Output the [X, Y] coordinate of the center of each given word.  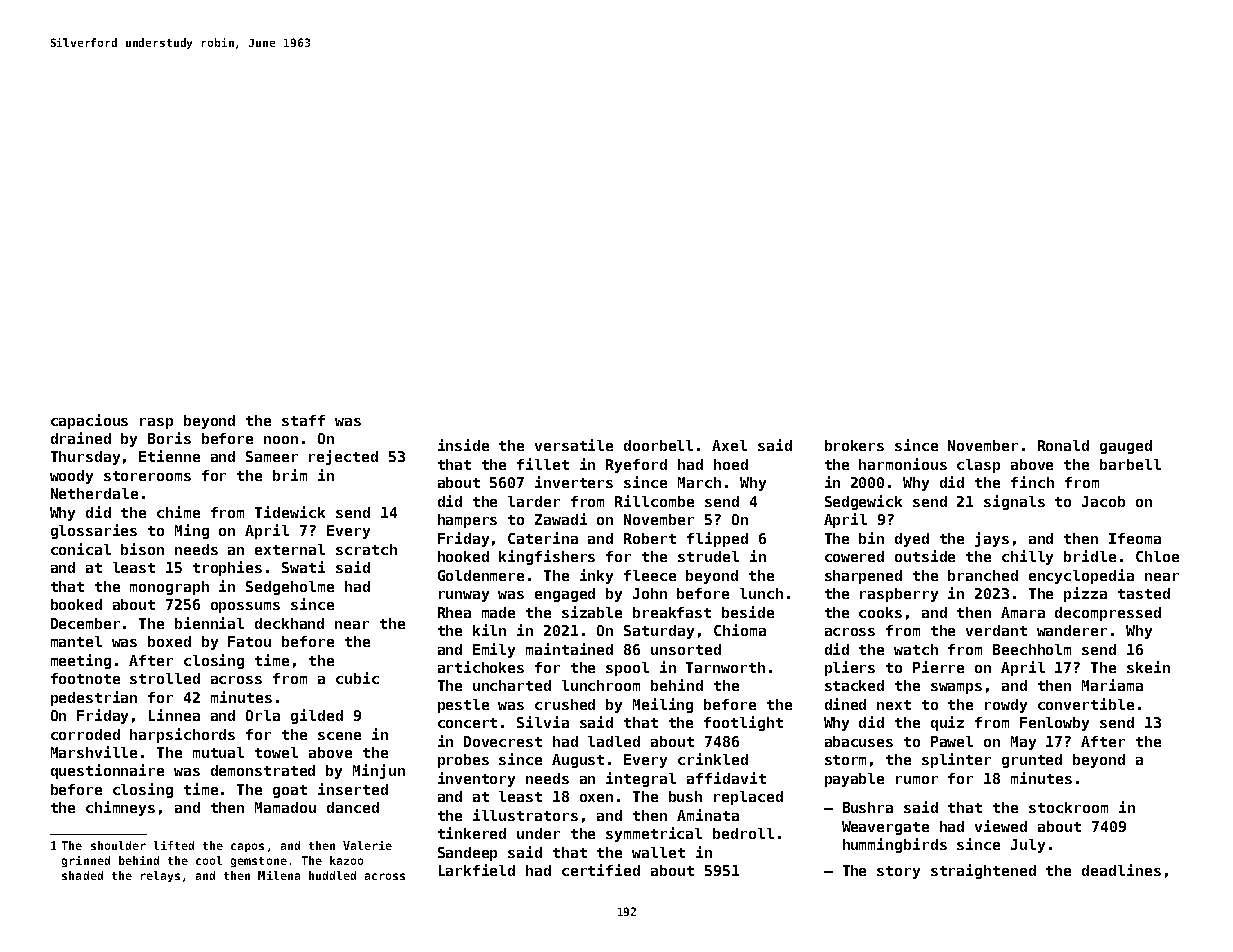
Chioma [740, 630]
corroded [85, 734]
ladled [614, 741]
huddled [332, 875]
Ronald [1063, 445]
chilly [1027, 557]
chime [178, 512]
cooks [880, 612]
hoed [731, 464]
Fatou [249, 641]
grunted [1032, 761]
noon [281, 440]
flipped [717, 539]
